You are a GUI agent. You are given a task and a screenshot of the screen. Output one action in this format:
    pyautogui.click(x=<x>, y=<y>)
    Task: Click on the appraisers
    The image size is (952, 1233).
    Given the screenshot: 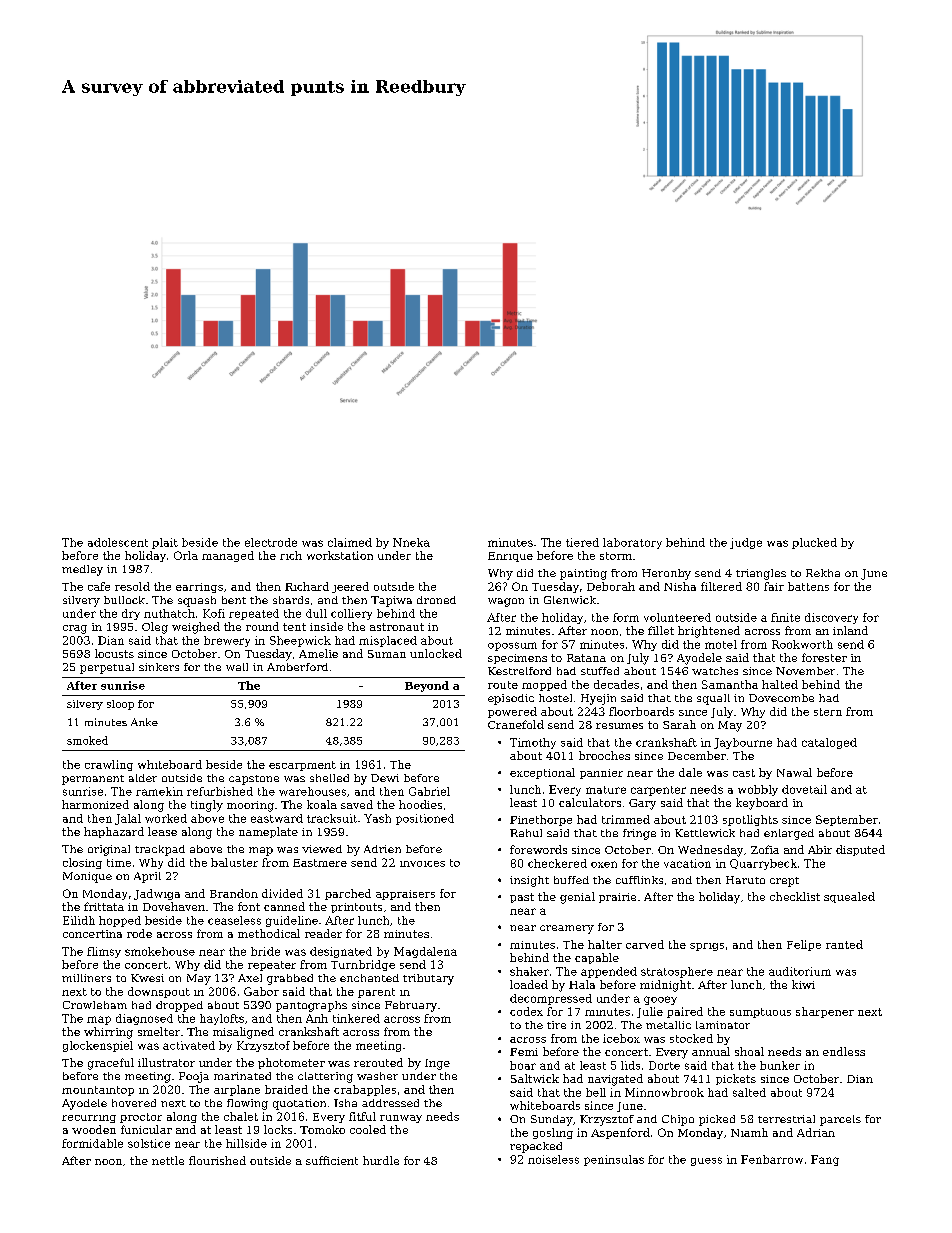 What is the action you would take?
    pyautogui.click(x=405, y=895)
